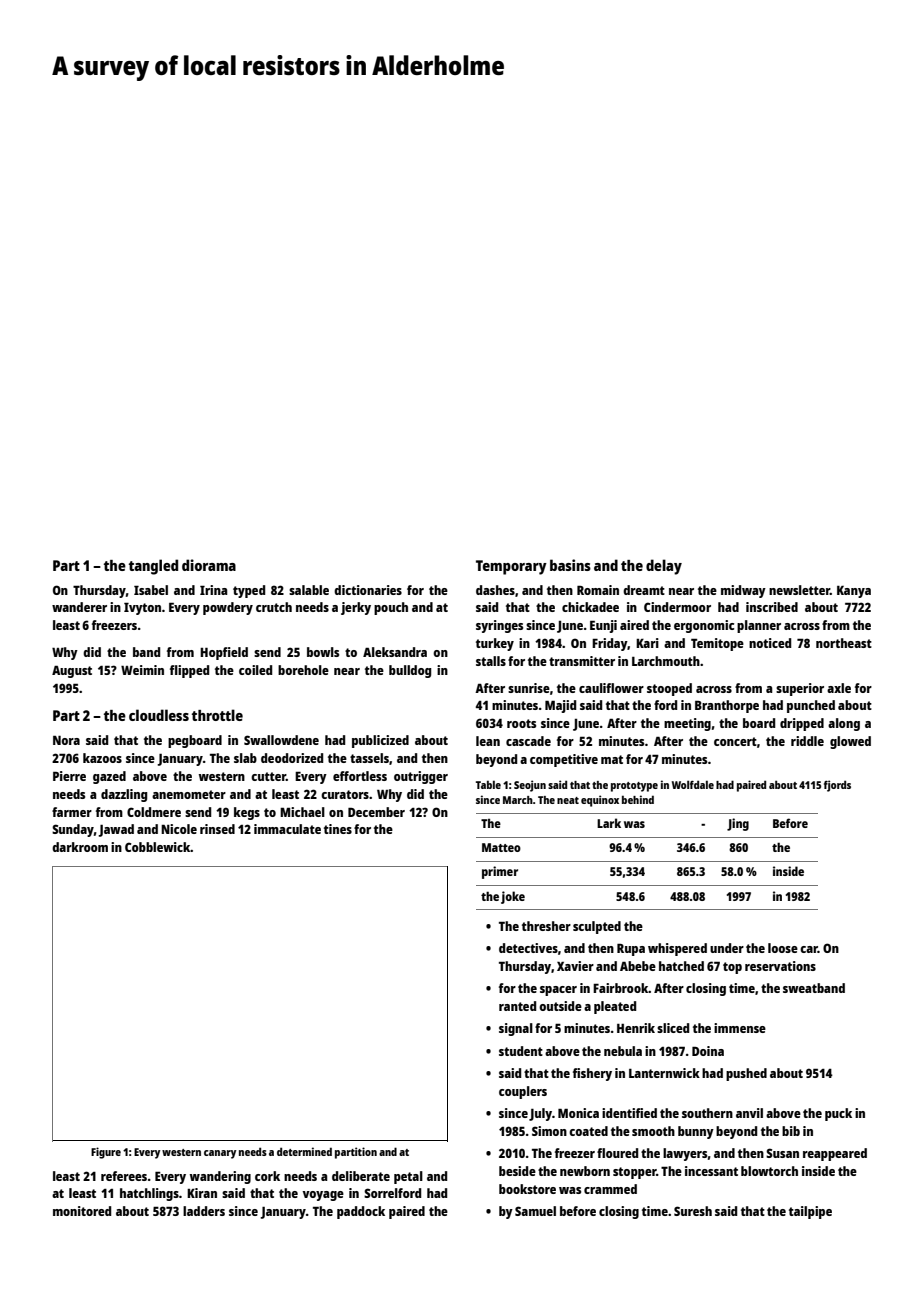  What do you see at coordinates (811, 706) in the page?
I see `punched` at bounding box center [811, 706].
